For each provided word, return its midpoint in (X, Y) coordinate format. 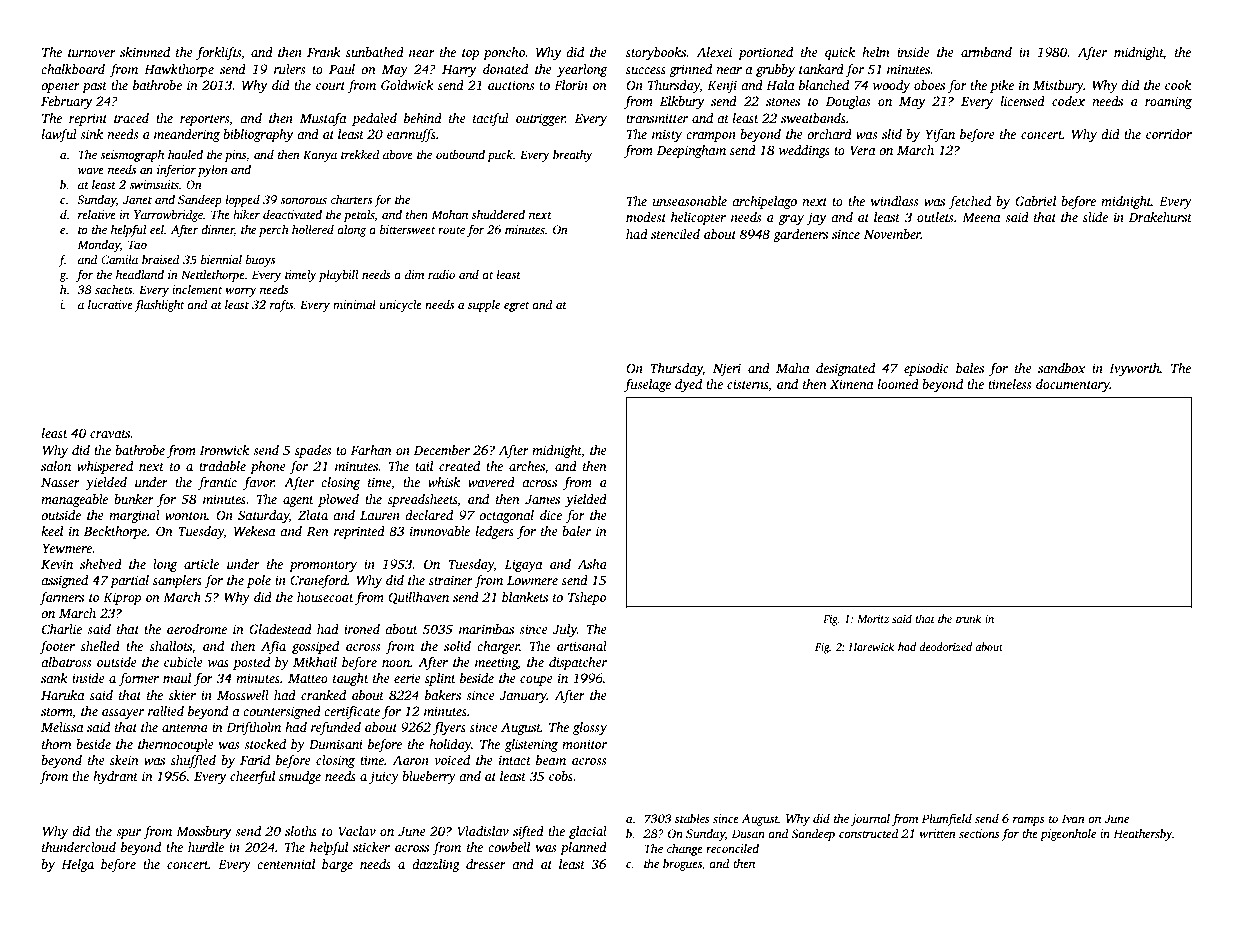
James (542, 499)
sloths (301, 831)
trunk (968, 618)
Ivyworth (1134, 369)
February (67, 102)
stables (692, 818)
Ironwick (224, 450)
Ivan (1073, 818)
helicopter (698, 218)
